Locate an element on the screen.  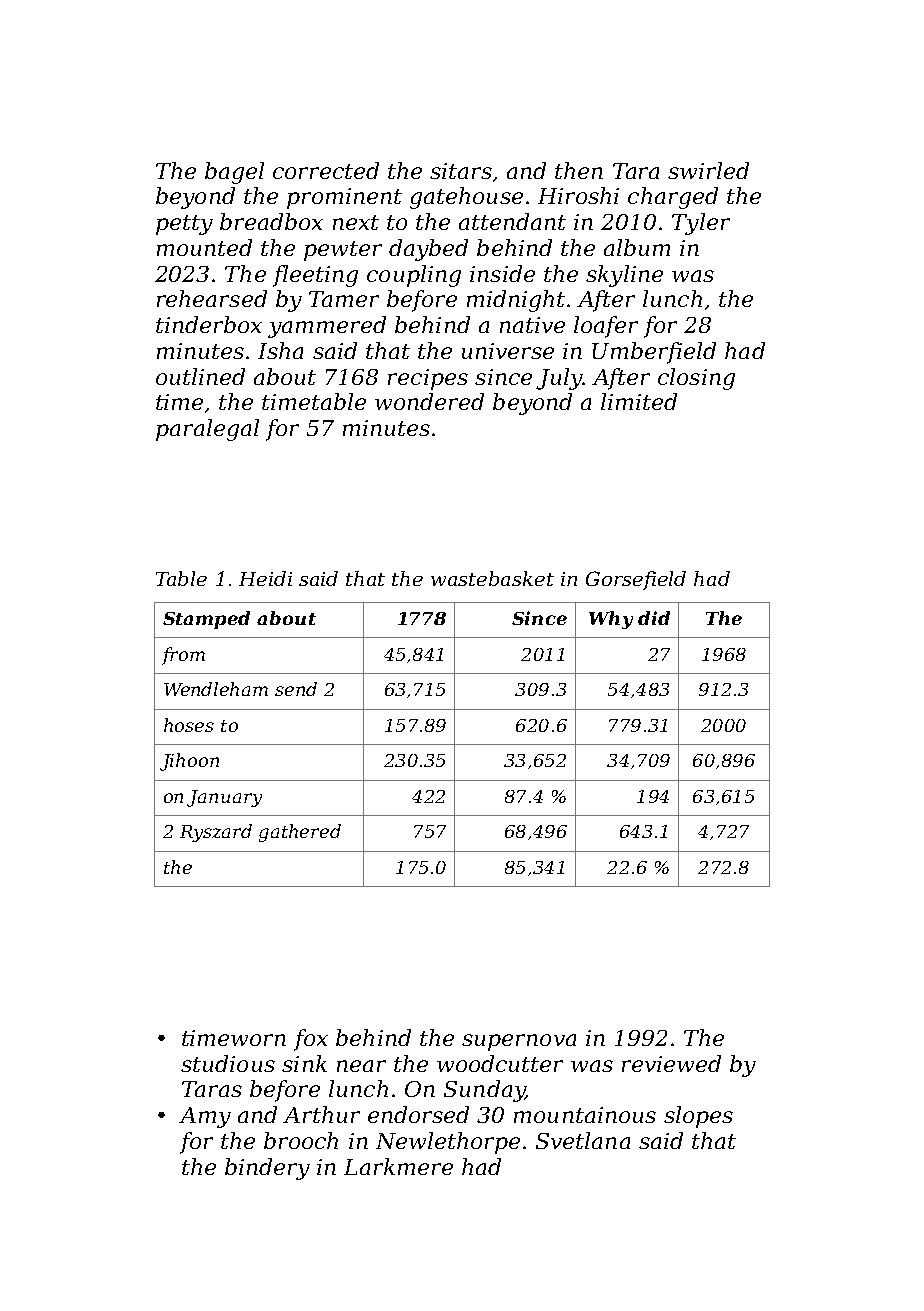
Tyler is located at coordinates (701, 224).
